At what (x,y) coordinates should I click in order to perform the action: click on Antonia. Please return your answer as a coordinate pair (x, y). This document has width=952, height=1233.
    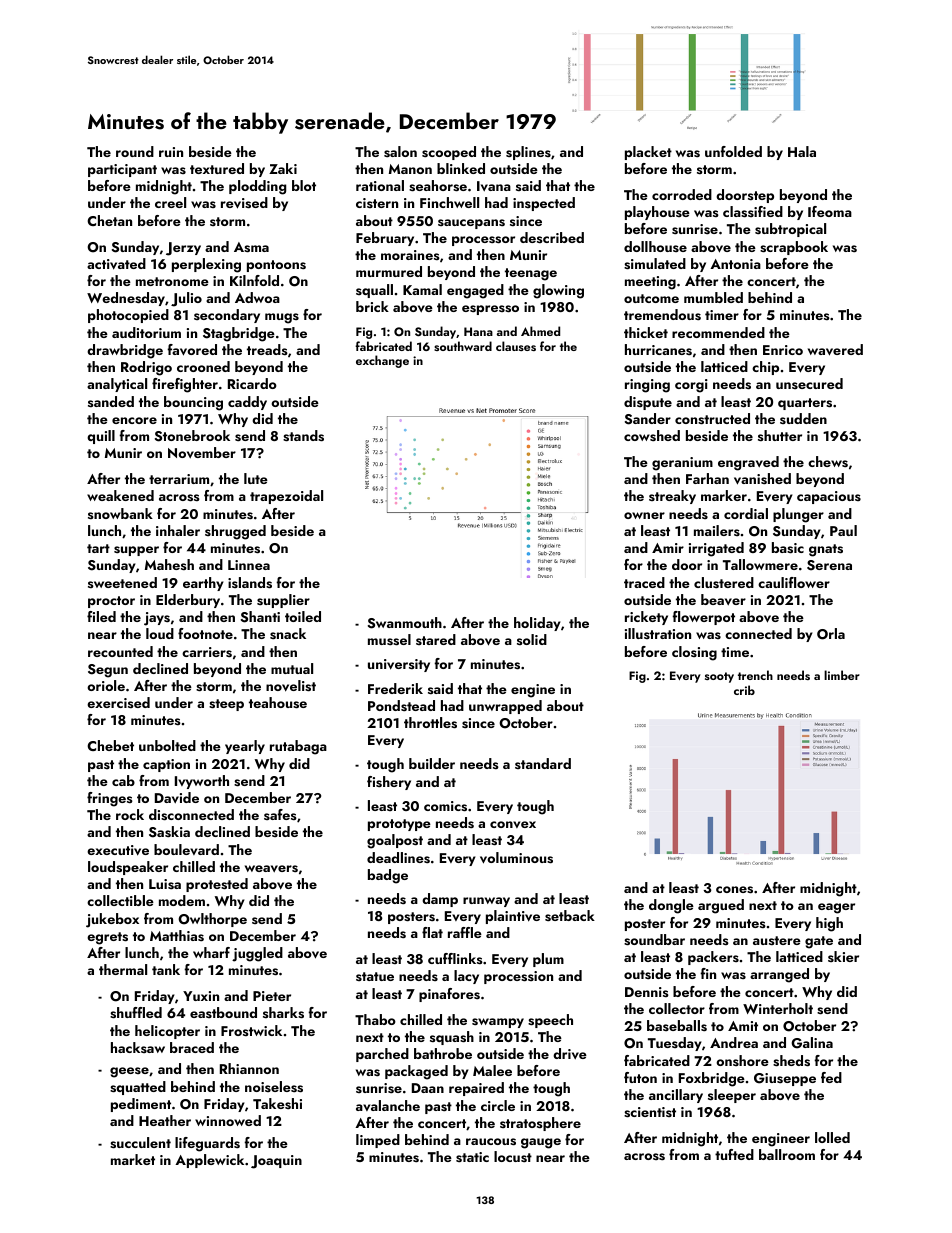
    Looking at the image, I should click on (735, 264).
